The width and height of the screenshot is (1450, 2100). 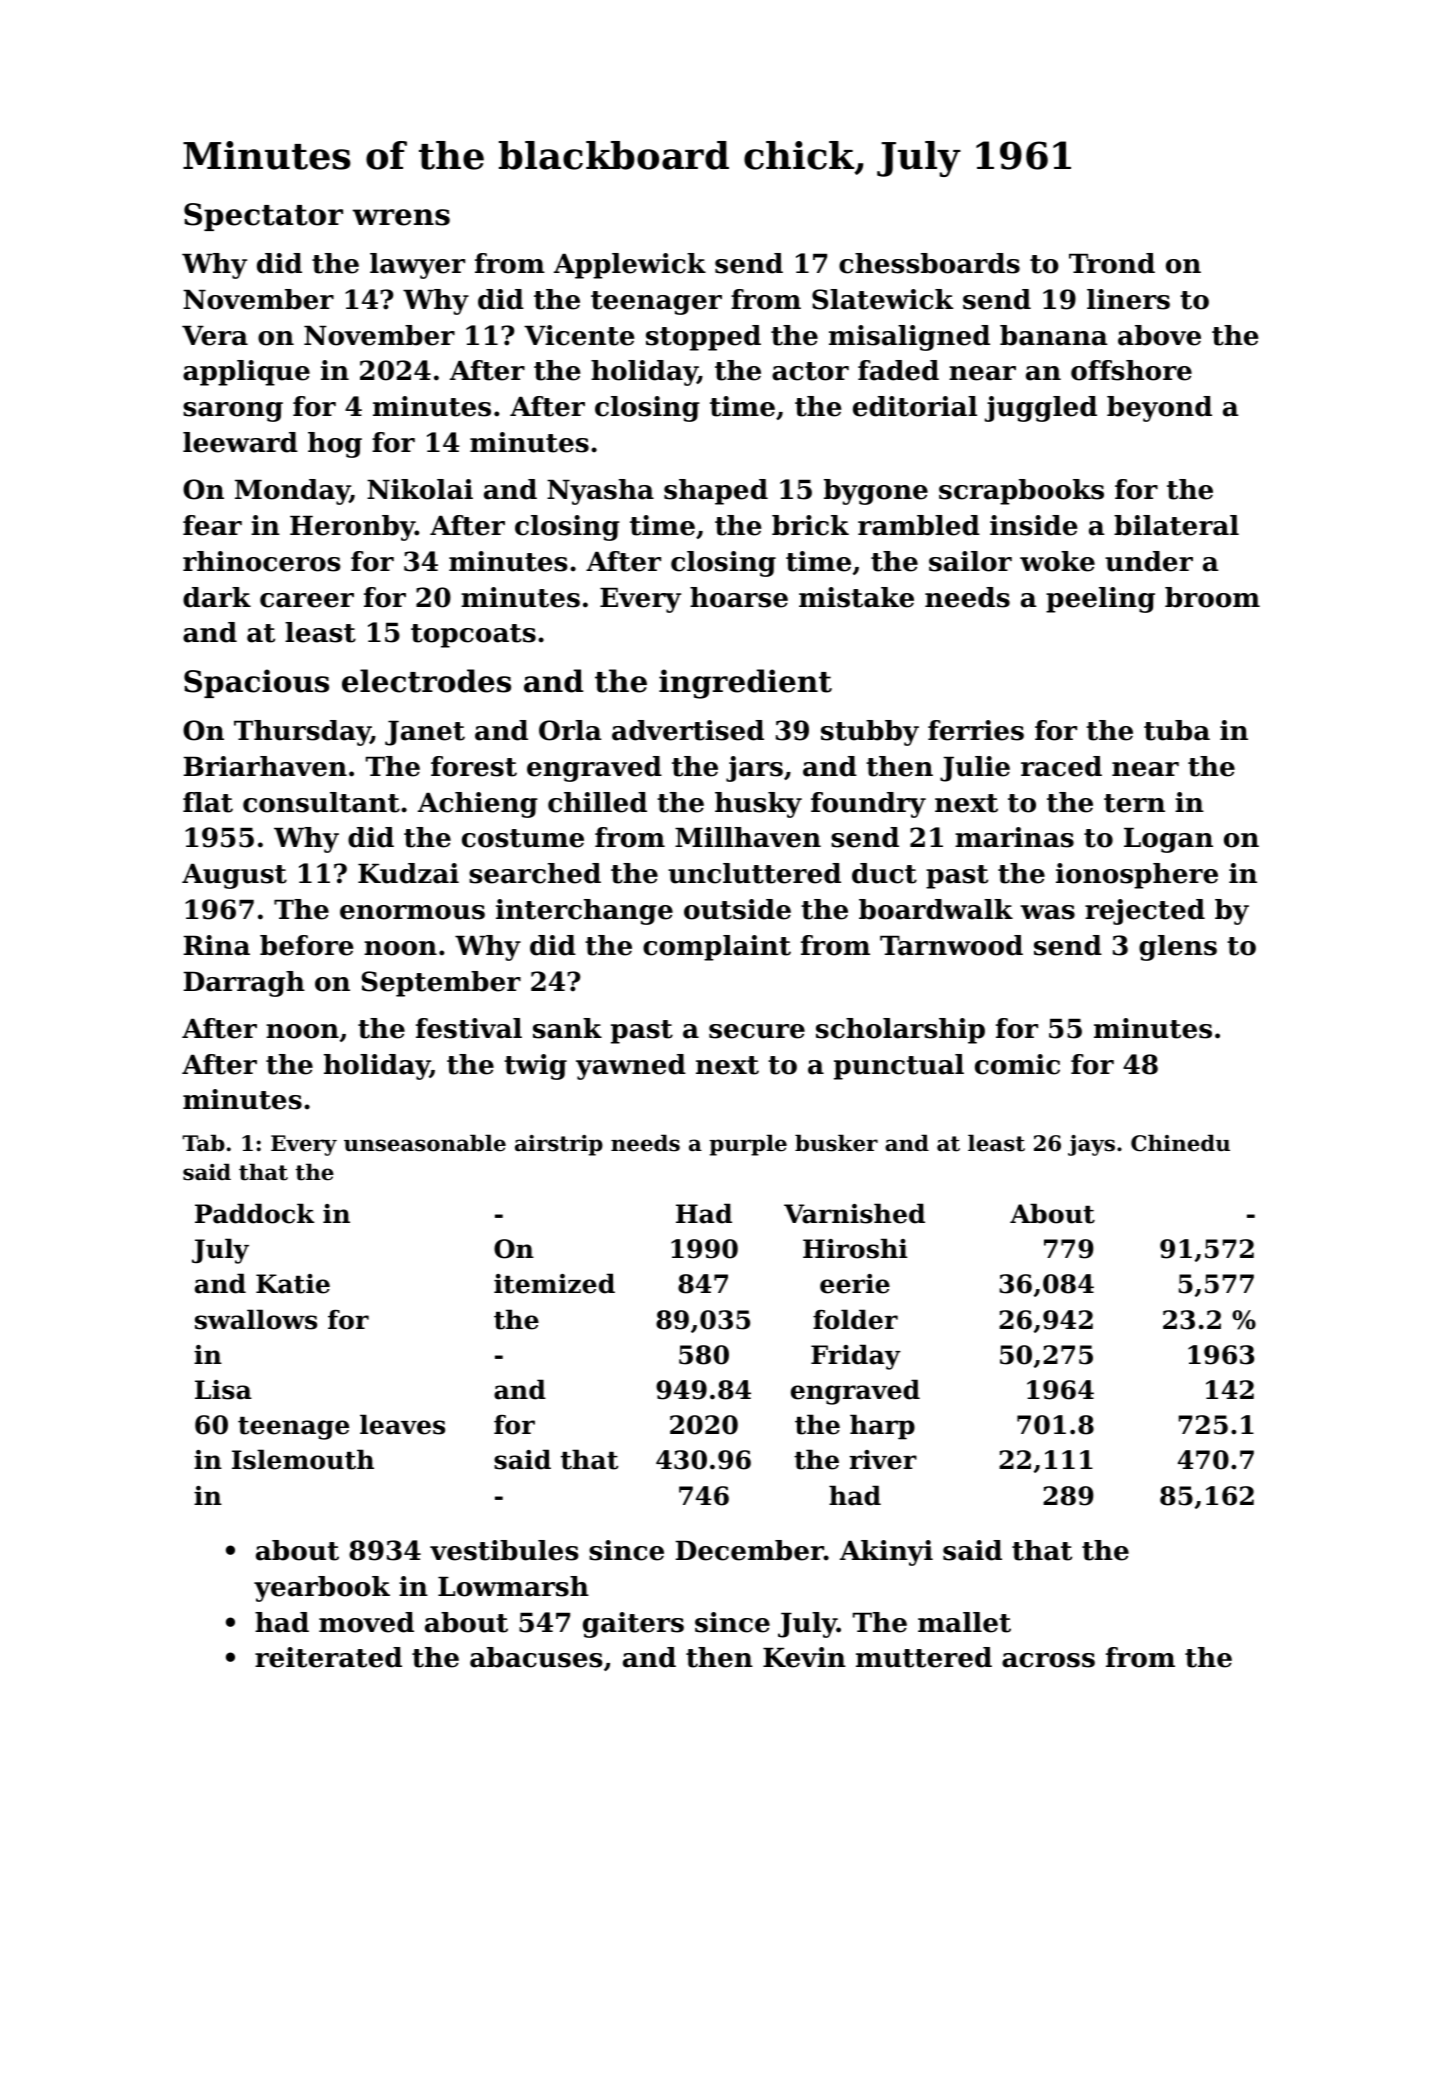 What do you see at coordinates (1178, 948) in the screenshot?
I see `glens` at bounding box center [1178, 948].
